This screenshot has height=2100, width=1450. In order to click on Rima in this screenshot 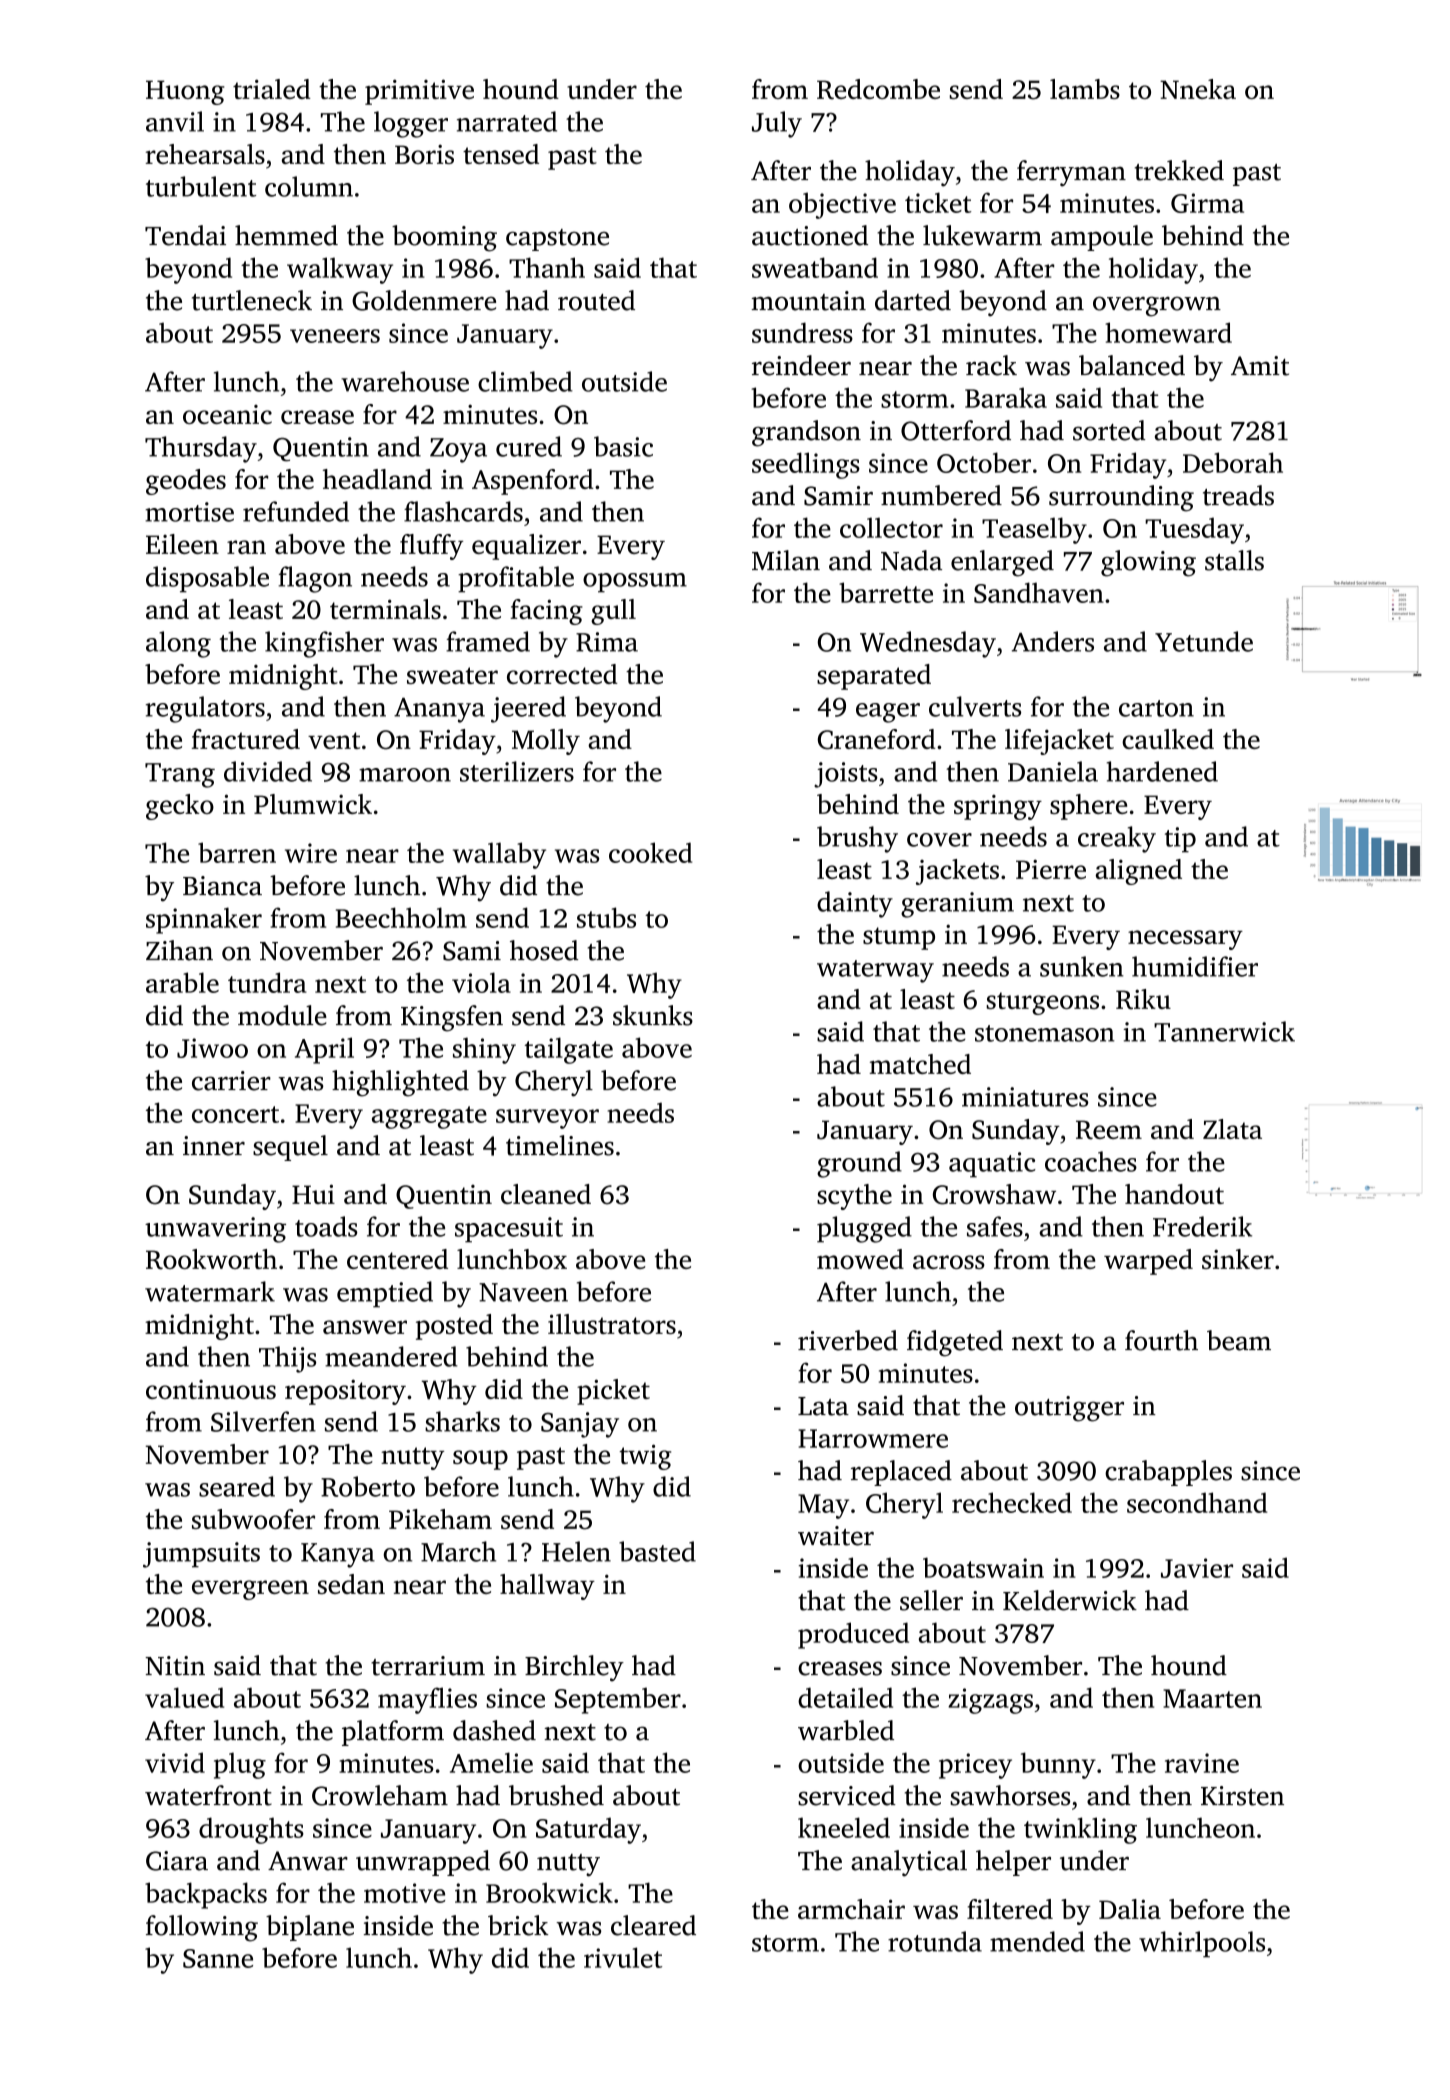, I will do `click(607, 642)`.
